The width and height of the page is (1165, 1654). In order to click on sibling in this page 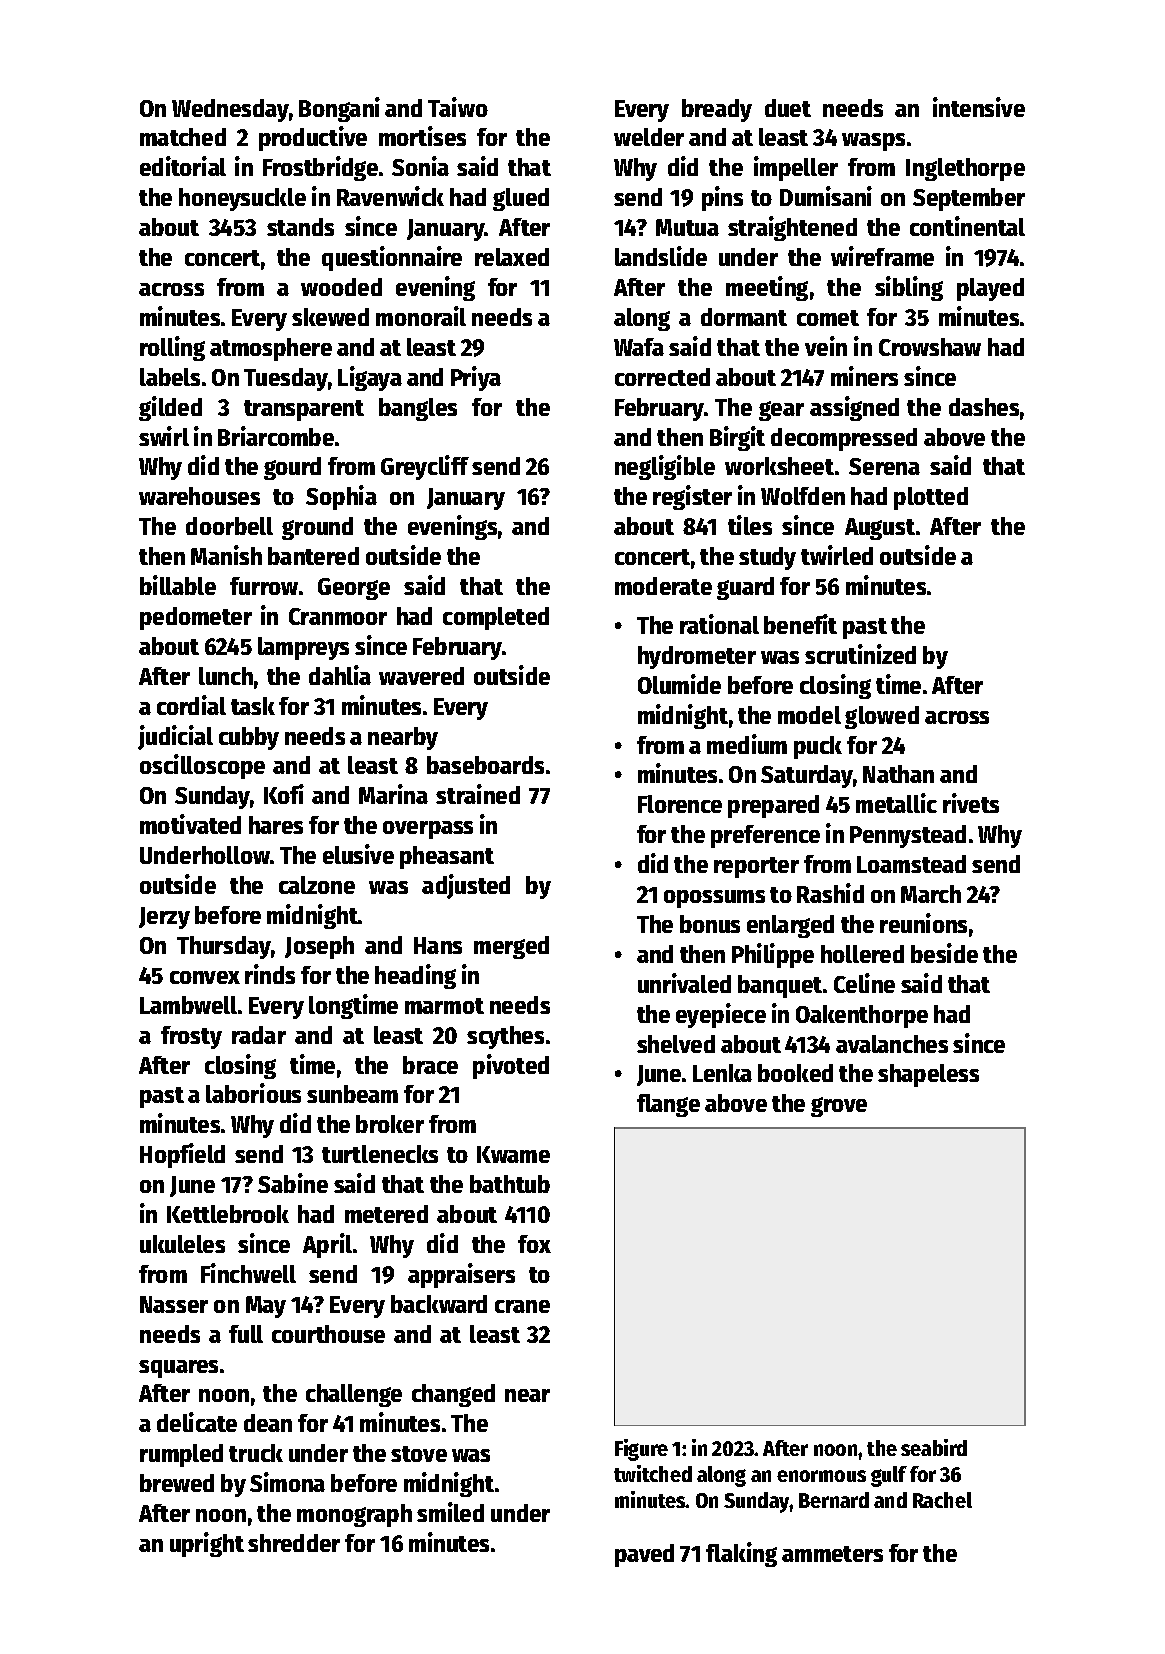, I will do `click(909, 288)`.
